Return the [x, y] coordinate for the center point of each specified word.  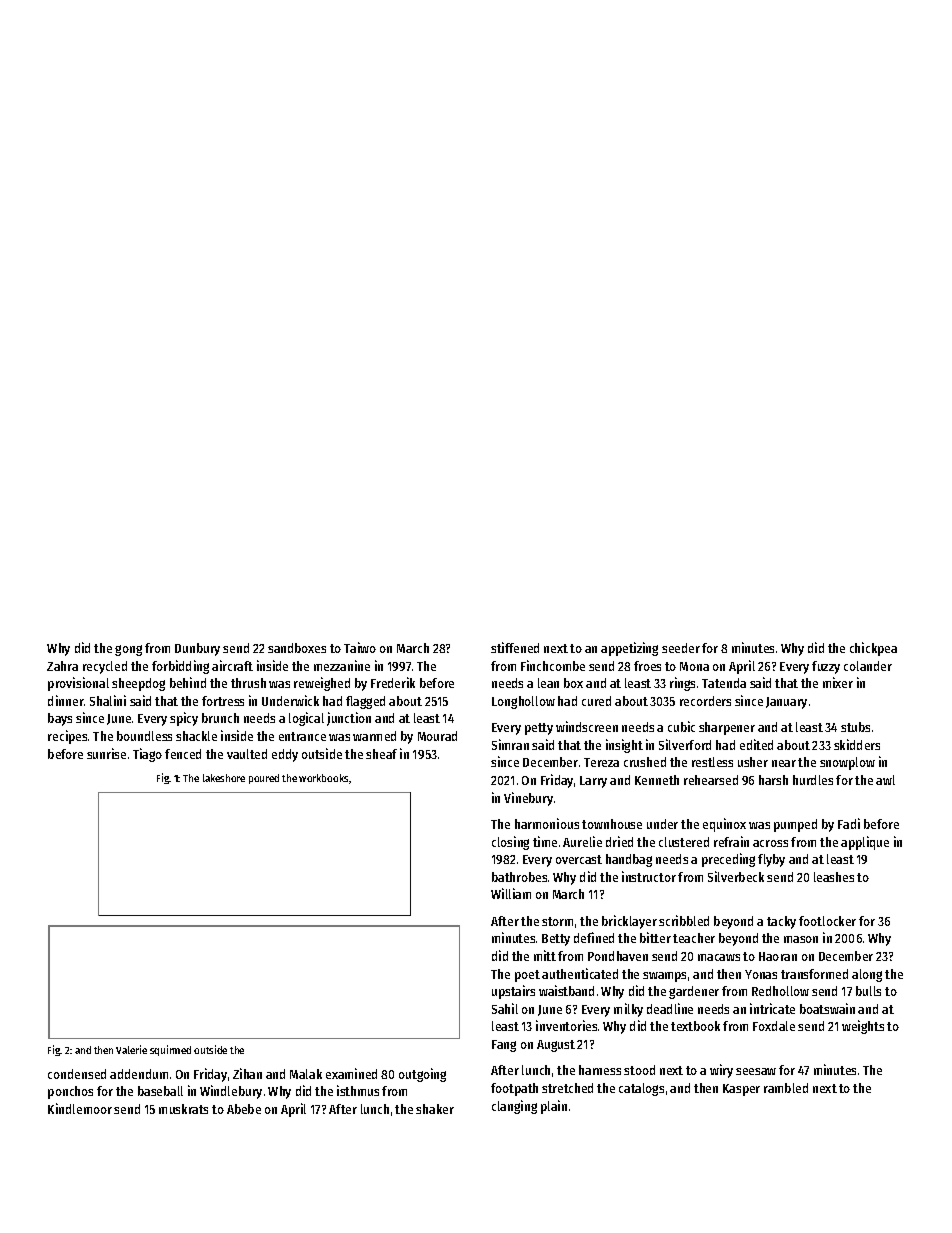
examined [351, 1073]
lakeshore [224, 778]
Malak [306, 1074]
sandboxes [297, 648]
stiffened [515, 647]
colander [868, 666]
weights [863, 1027]
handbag [629, 860]
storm [557, 921]
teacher [694, 938]
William [511, 893]
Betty [556, 940]
